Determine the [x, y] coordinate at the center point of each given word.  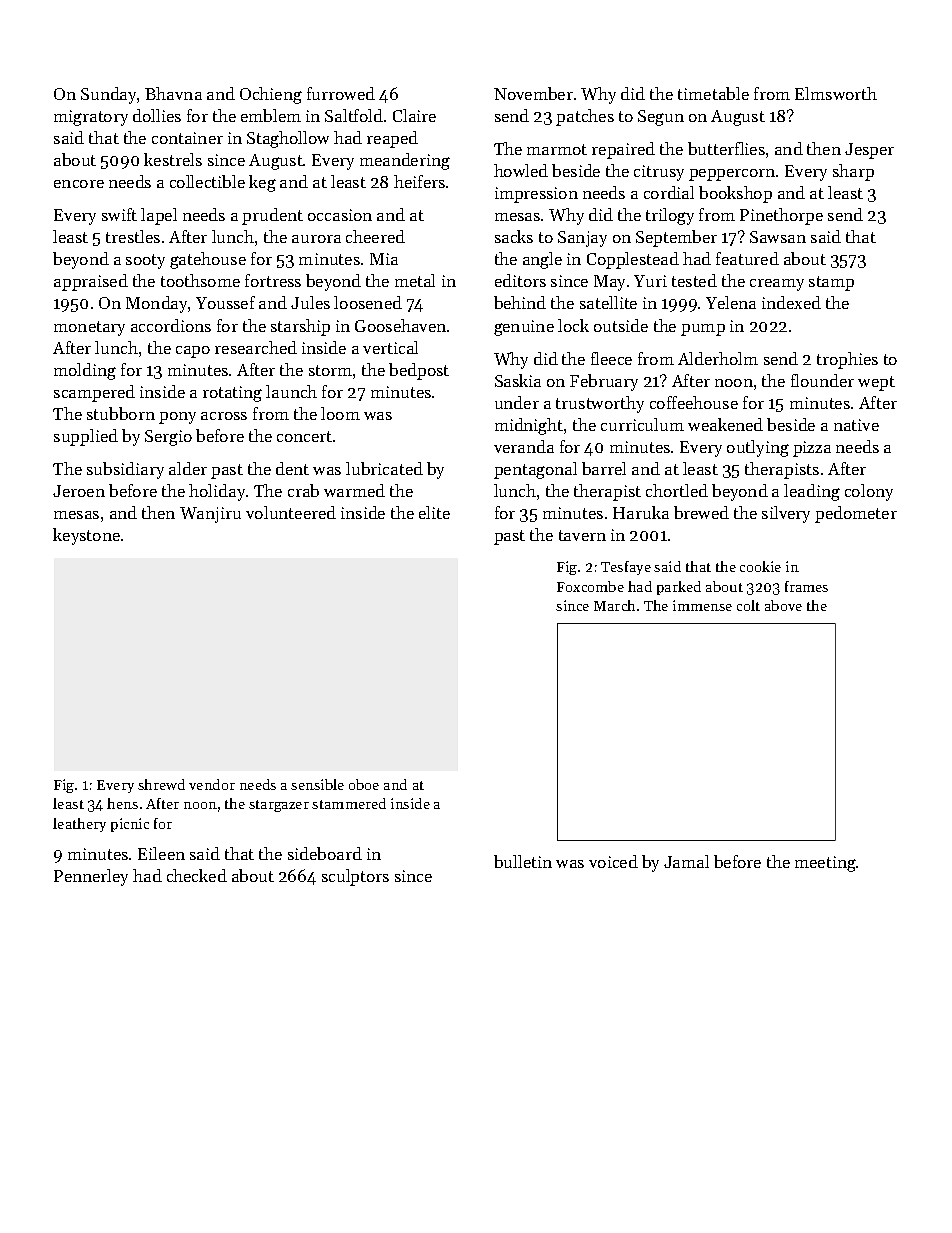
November [533, 93]
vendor [212, 784]
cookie [760, 566]
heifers [419, 181]
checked [197, 875]
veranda [524, 446]
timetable [713, 93]
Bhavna [173, 93]
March [614, 605]
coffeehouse [694, 402]
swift [119, 214]
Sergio [168, 438]
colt [748, 605]
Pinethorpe [781, 216]
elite [434, 512]
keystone [86, 536]
